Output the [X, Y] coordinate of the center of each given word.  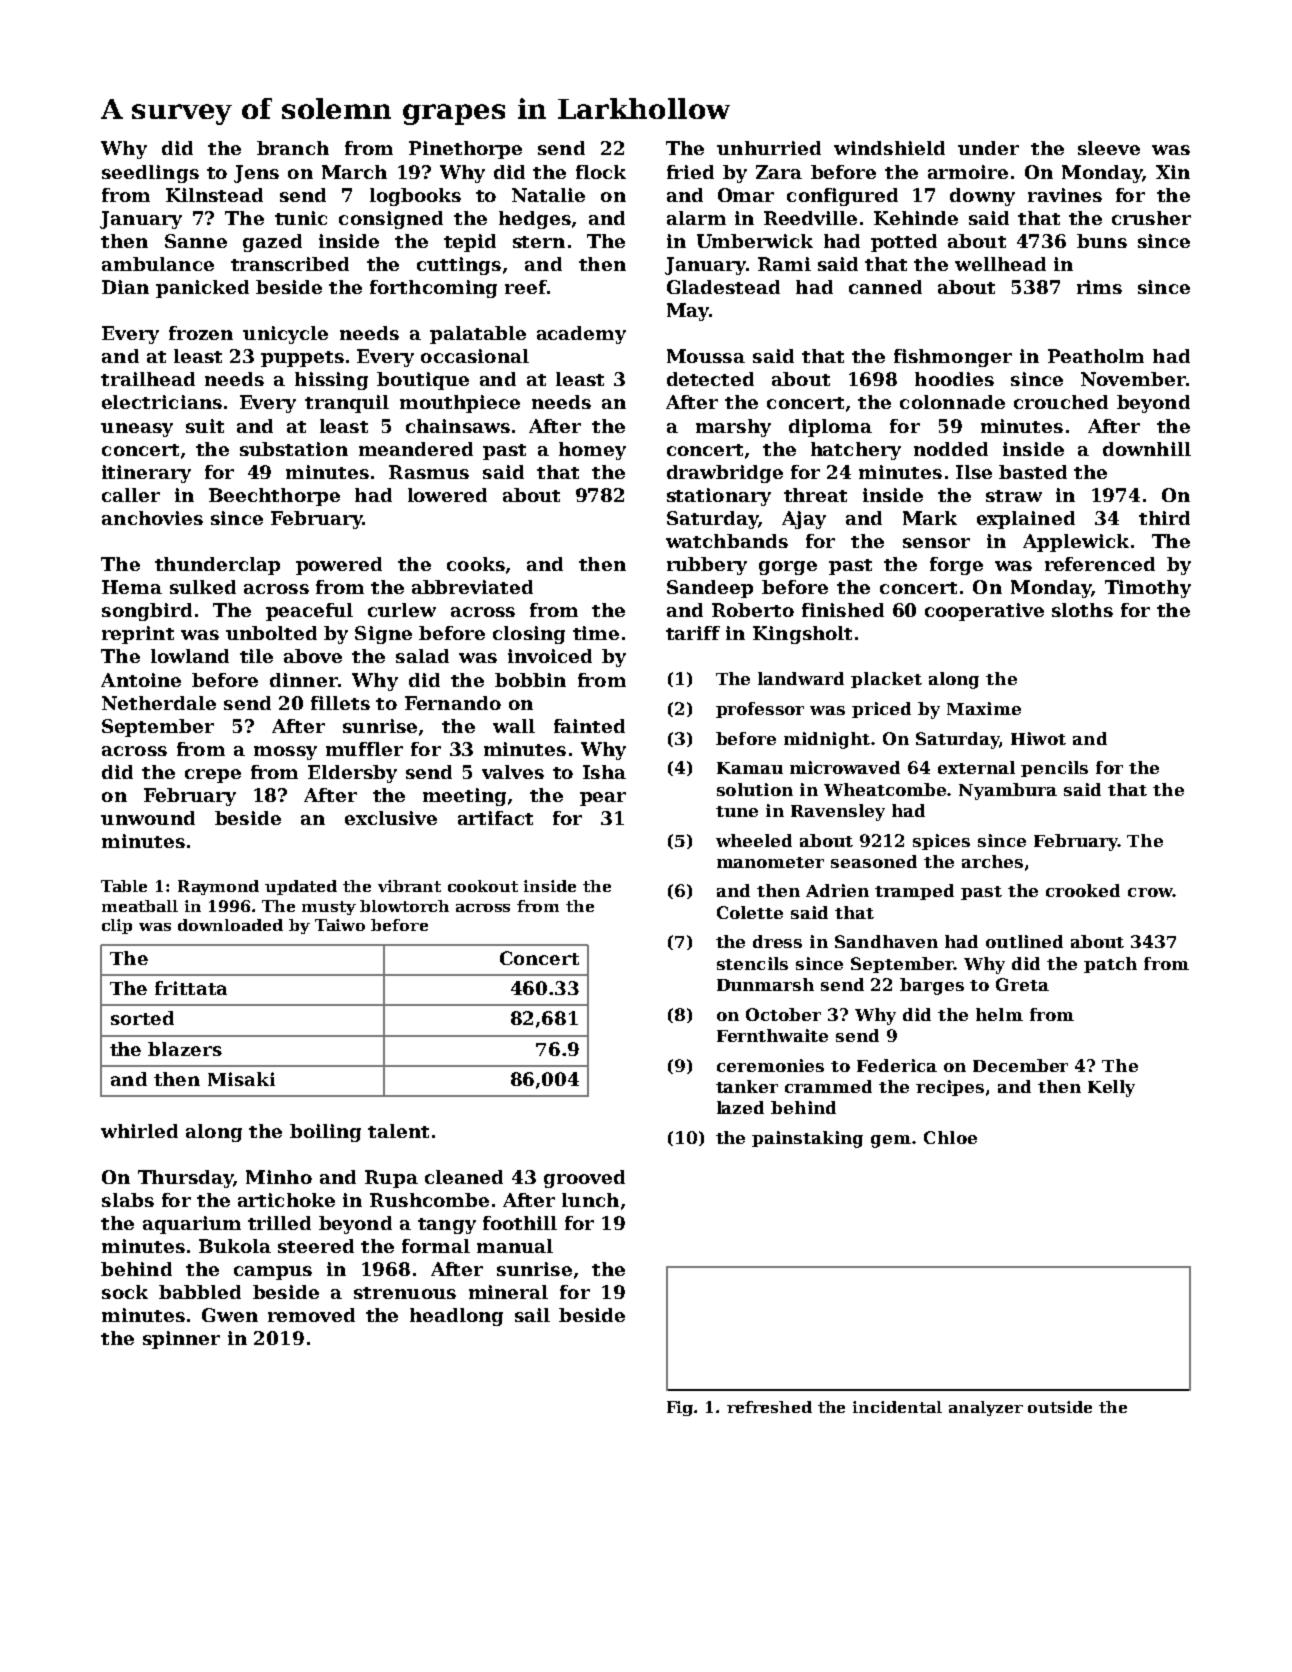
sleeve [1109, 148]
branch [293, 148]
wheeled [754, 840]
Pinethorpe [465, 150]
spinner [181, 1340]
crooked [1083, 890]
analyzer [986, 1408]
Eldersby [352, 774]
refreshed [769, 1407]
